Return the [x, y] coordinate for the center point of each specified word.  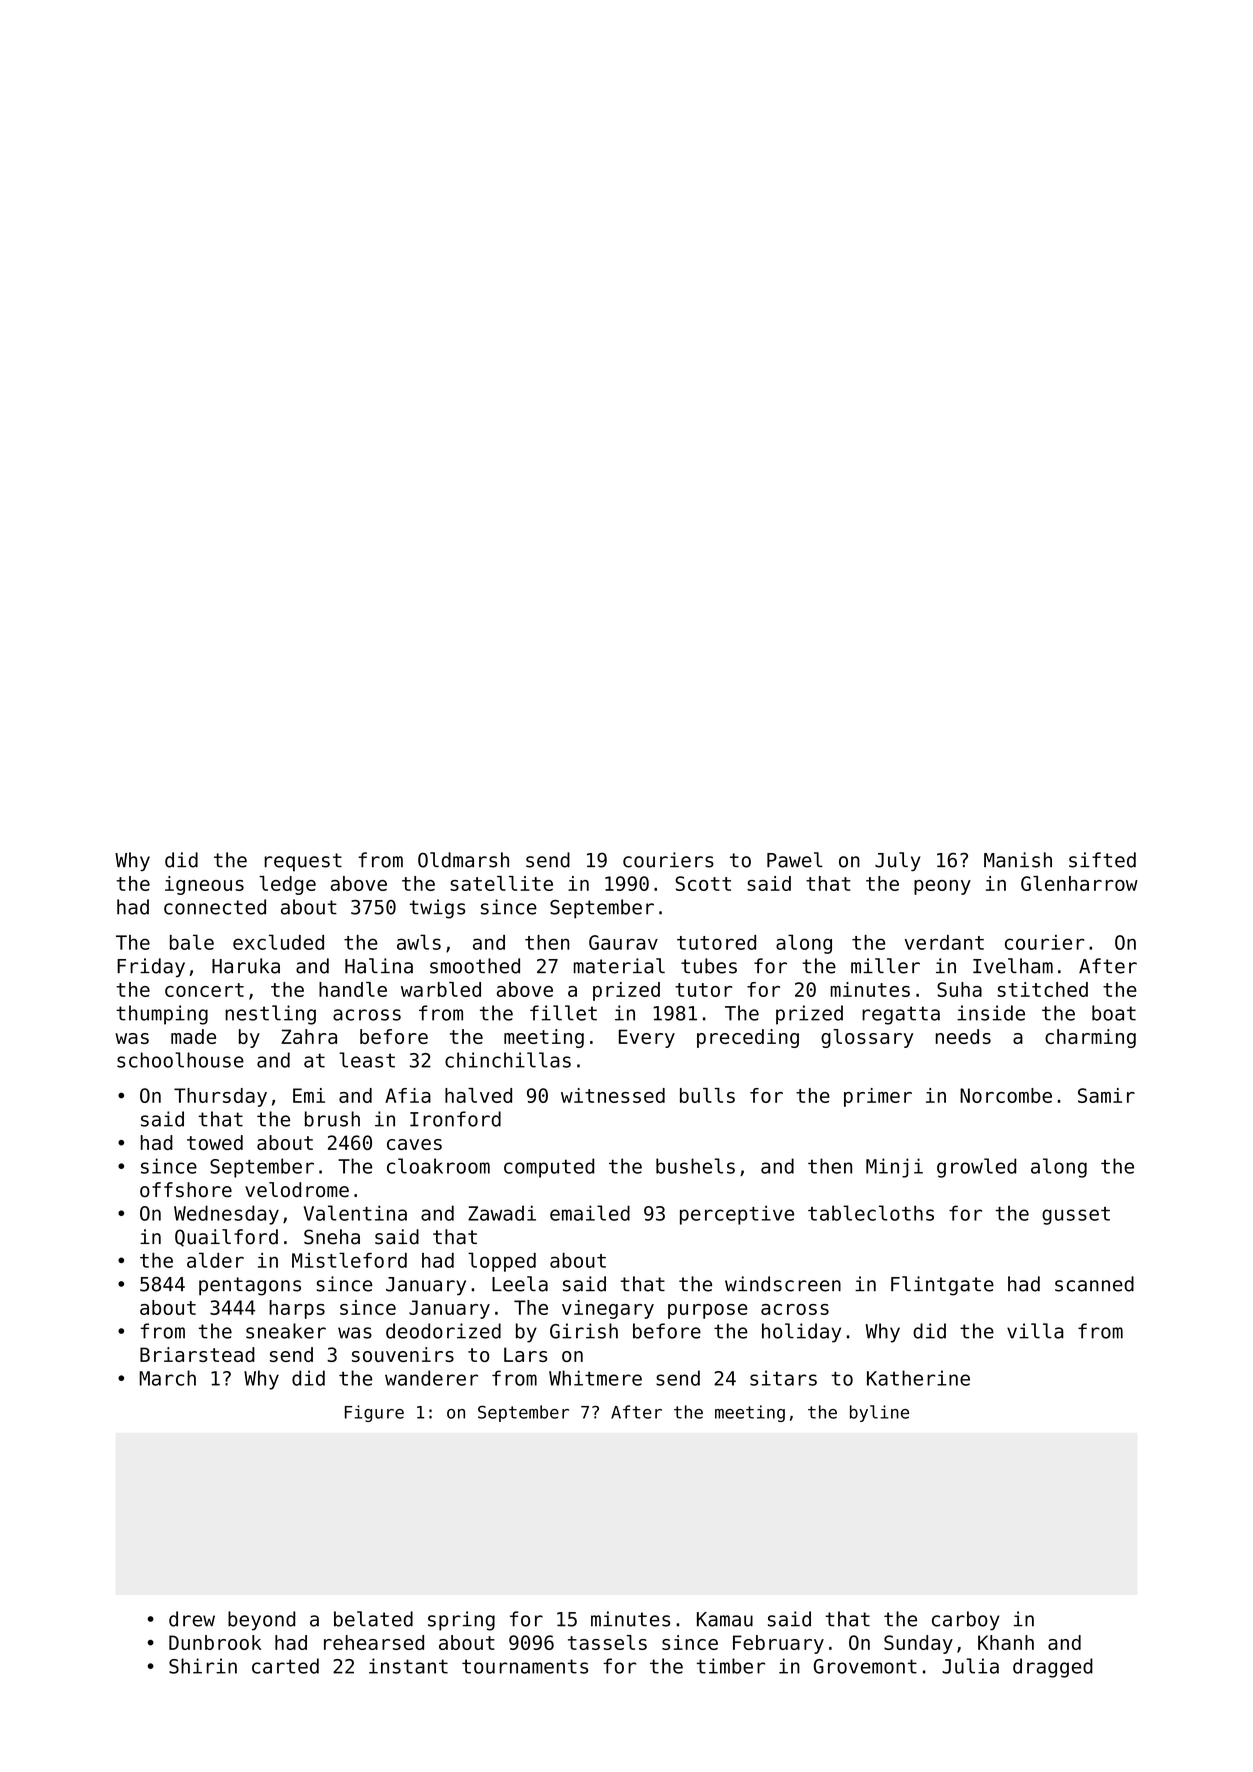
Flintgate [942, 1286]
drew [192, 1619]
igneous [204, 885]
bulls [707, 1095]
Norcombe [1006, 1095]
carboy [966, 1621]
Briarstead [197, 1354]
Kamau [725, 1619]
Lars [525, 1354]
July [898, 861]
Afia [408, 1095]
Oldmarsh [463, 860]
